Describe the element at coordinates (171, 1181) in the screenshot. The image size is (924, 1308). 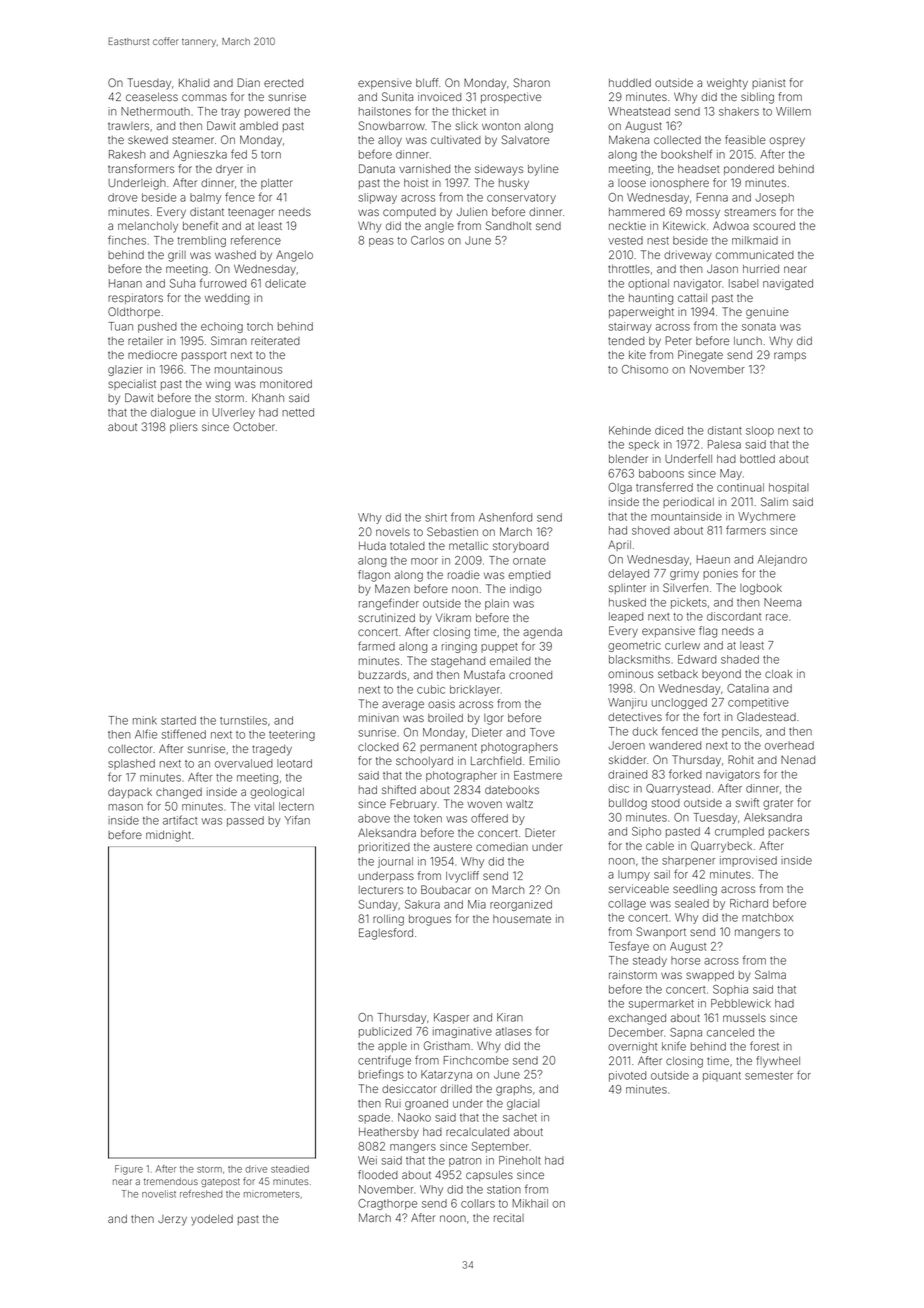
I see `tremendous` at that location.
